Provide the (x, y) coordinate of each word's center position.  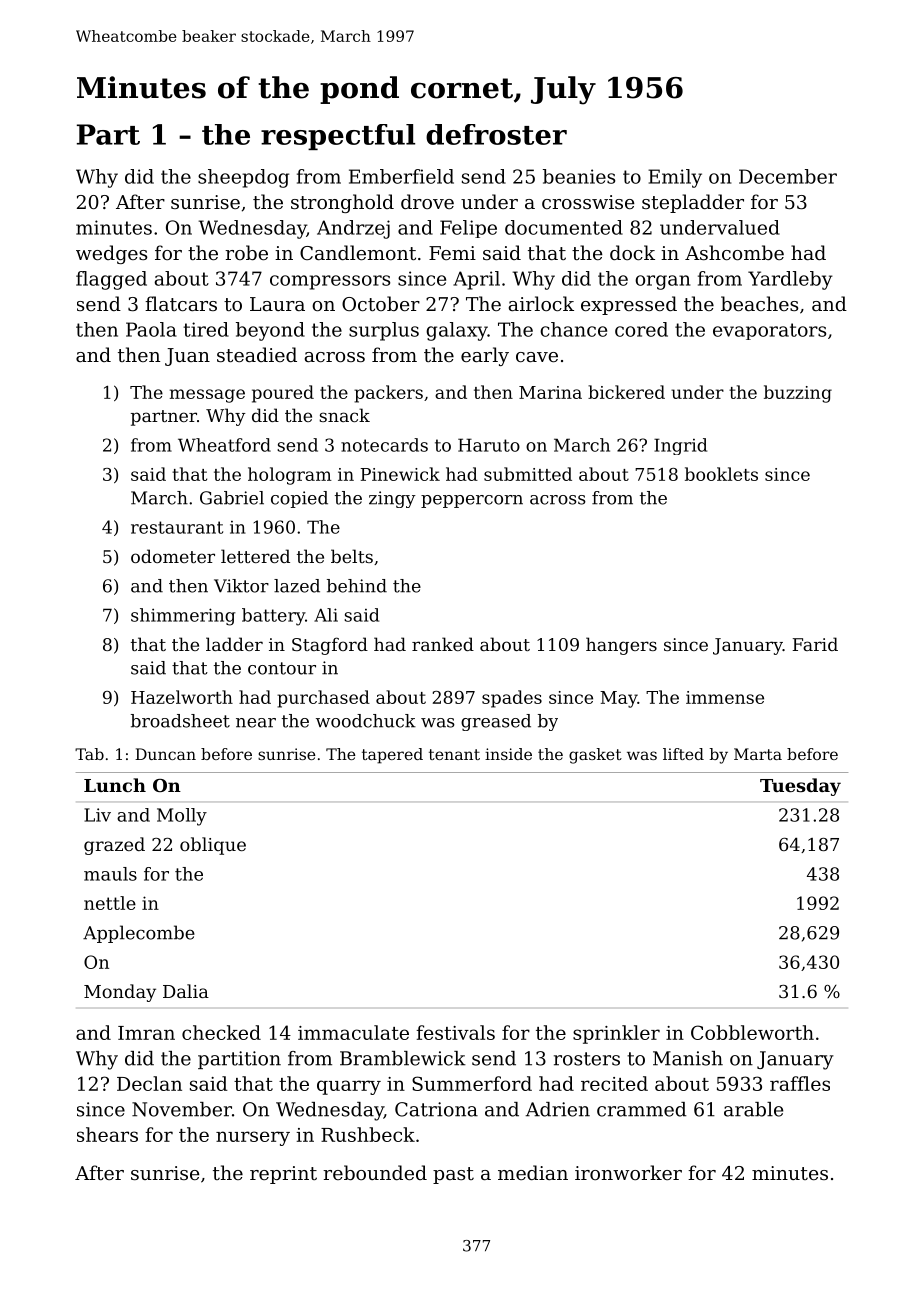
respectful (338, 137)
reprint (283, 1175)
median (533, 1172)
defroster (496, 134)
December (788, 176)
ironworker (628, 1172)
